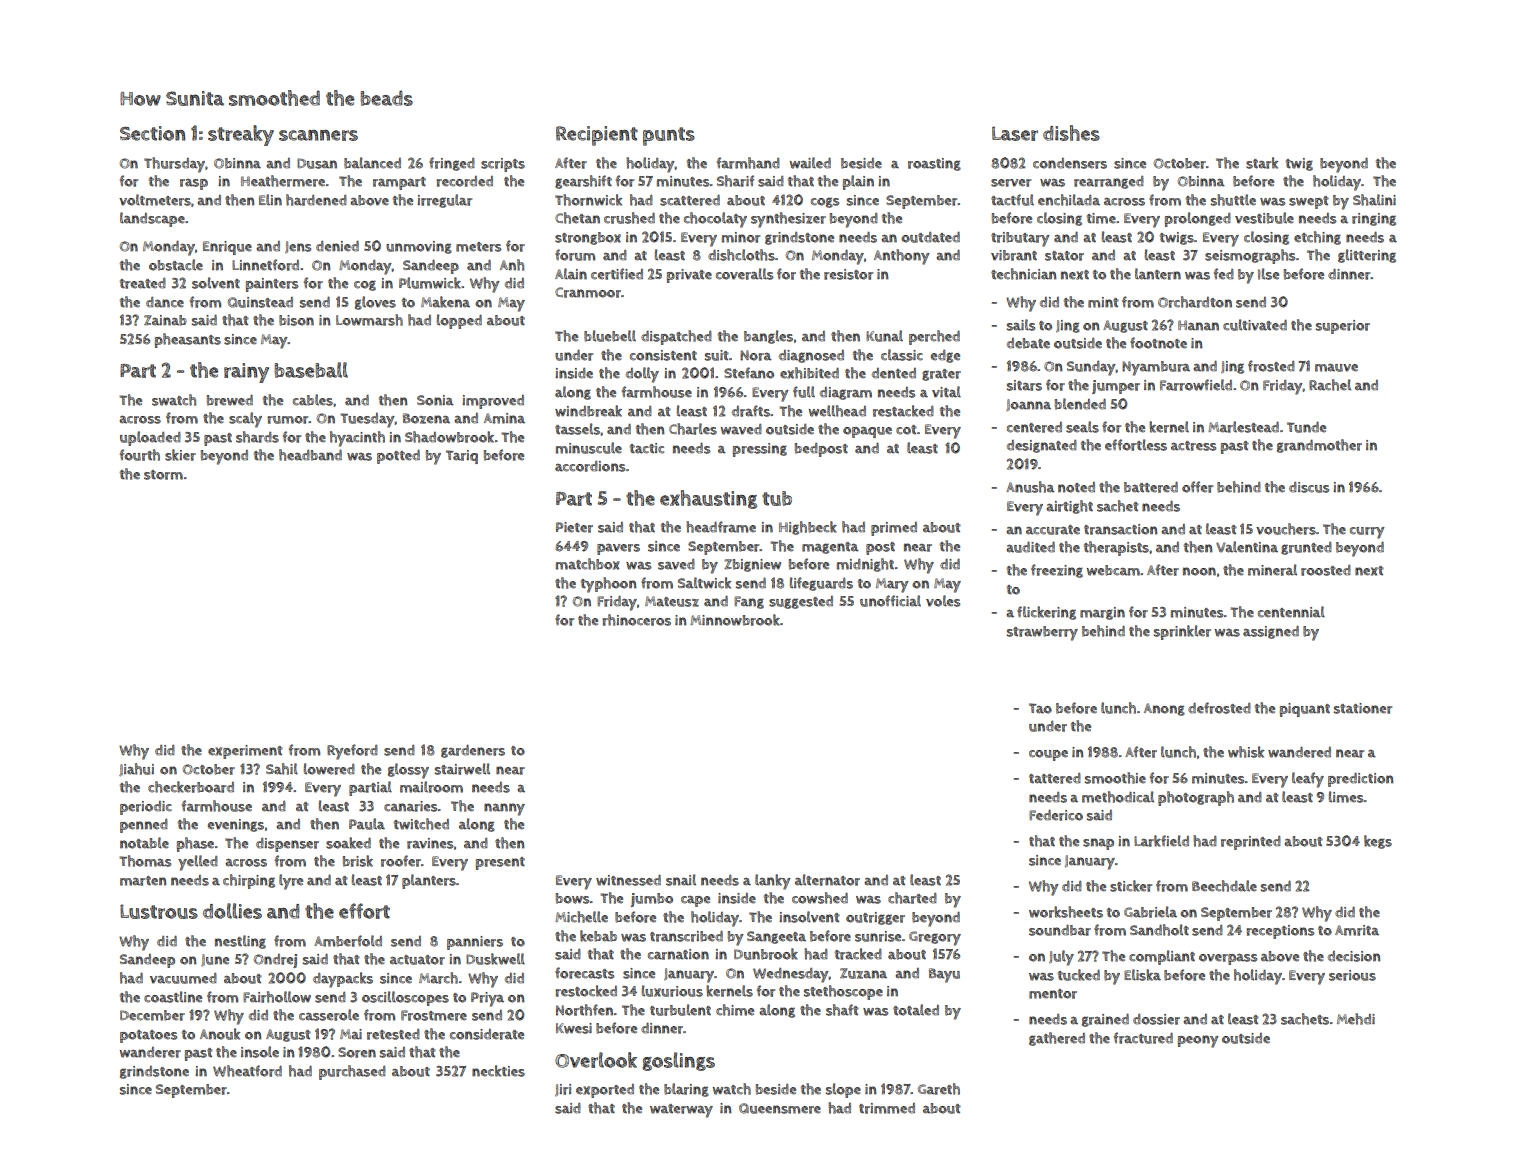  I want to click on stark, so click(1262, 163).
